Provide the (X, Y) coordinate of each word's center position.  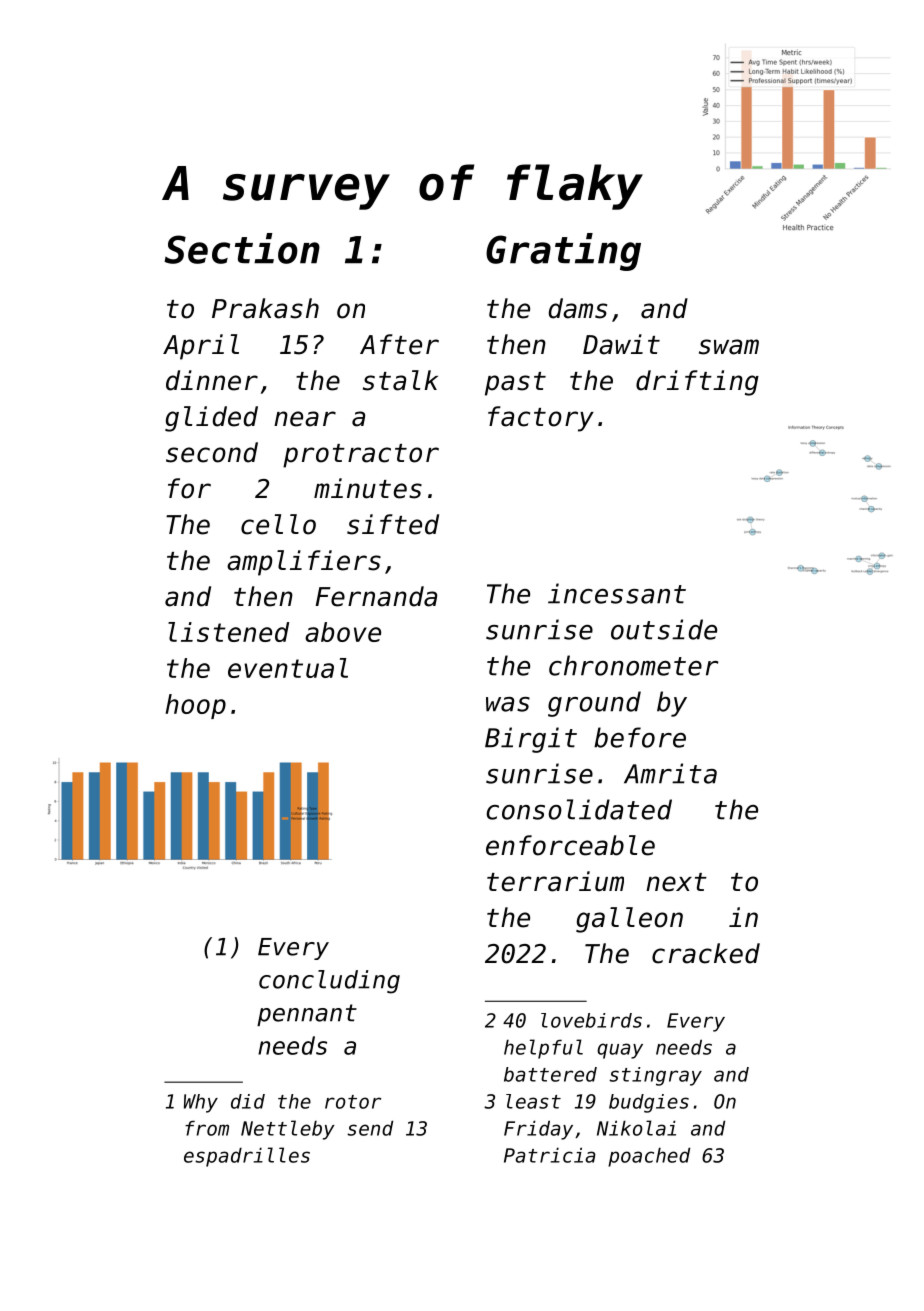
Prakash (265, 308)
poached (649, 1157)
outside (664, 629)
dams (578, 308)
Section (242, 248)
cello (278, 524)
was (508, 704)
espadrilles (247, 1157)
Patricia (550, 1155)
